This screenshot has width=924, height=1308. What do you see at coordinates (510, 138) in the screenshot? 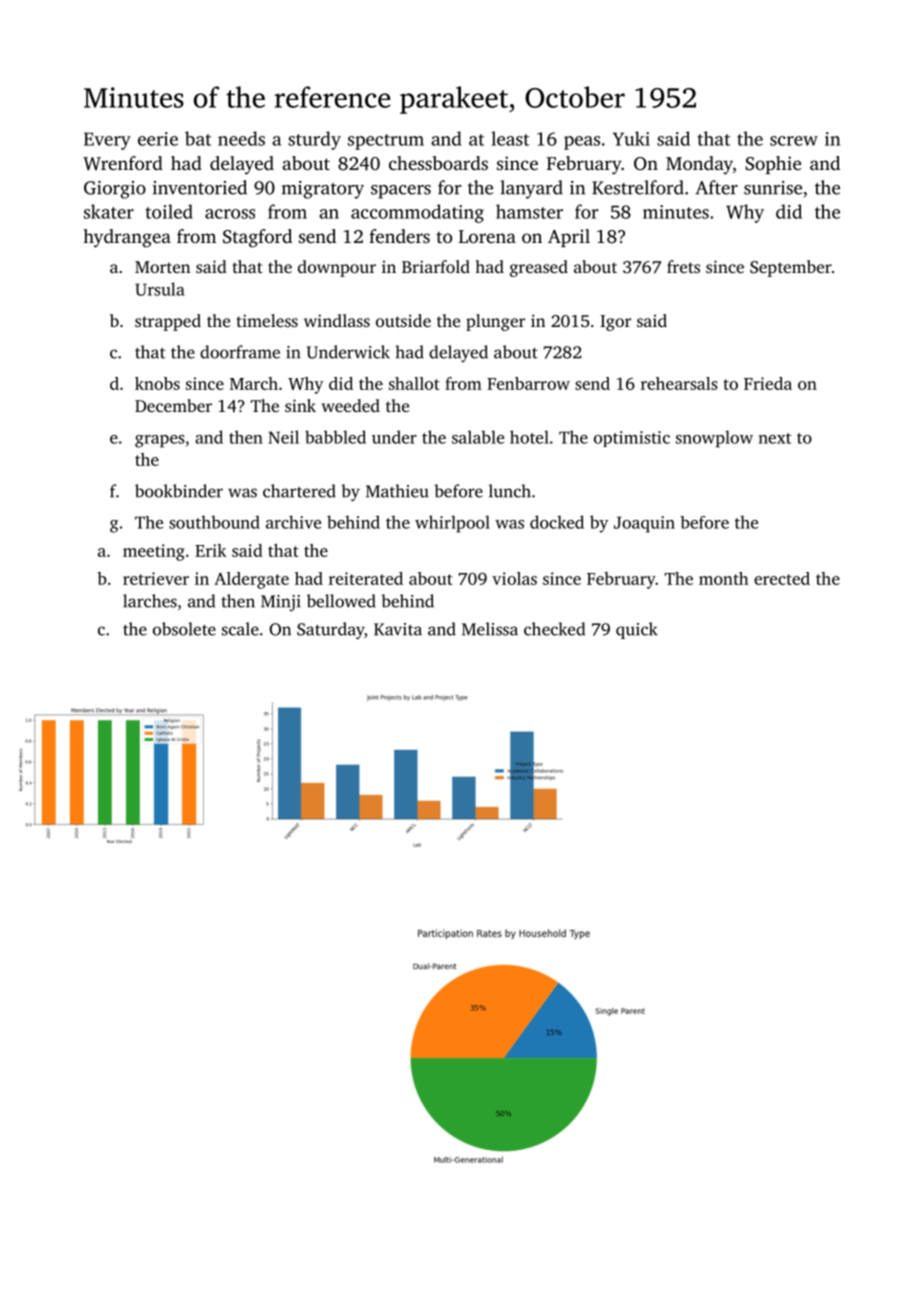
I see `least` at bounding box center [510, 138].
